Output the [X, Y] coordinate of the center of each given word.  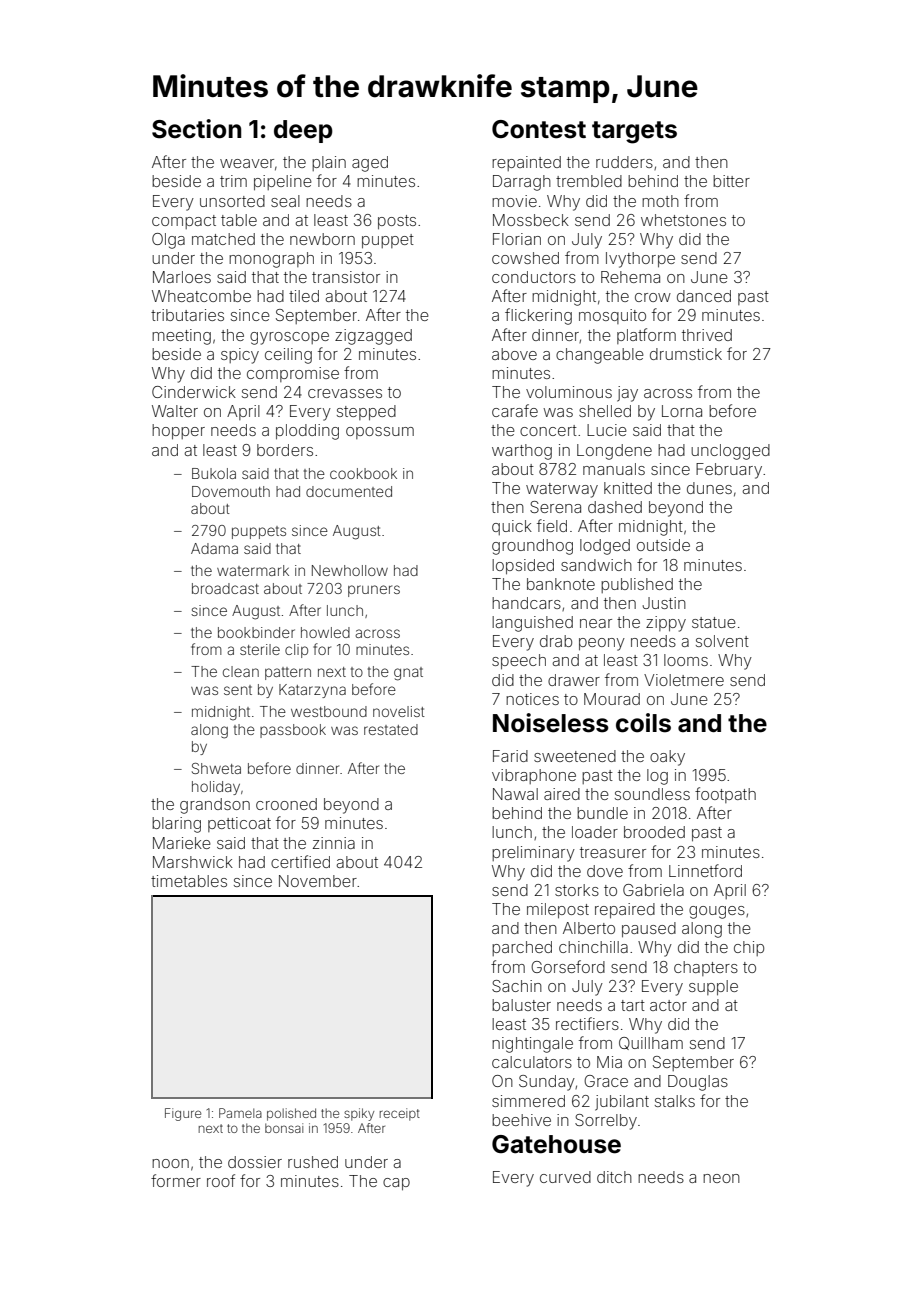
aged [370, 164]
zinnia [334, 843]
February [729, 471]
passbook [293, 731]
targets [634, 132]
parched [522, 948]
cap [396, 1184]
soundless [652, 794]
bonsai [284, 1128]
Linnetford [705, 870]
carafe [515, 410]
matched [223, 239]
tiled [304, 296]
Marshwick [193, 862]
